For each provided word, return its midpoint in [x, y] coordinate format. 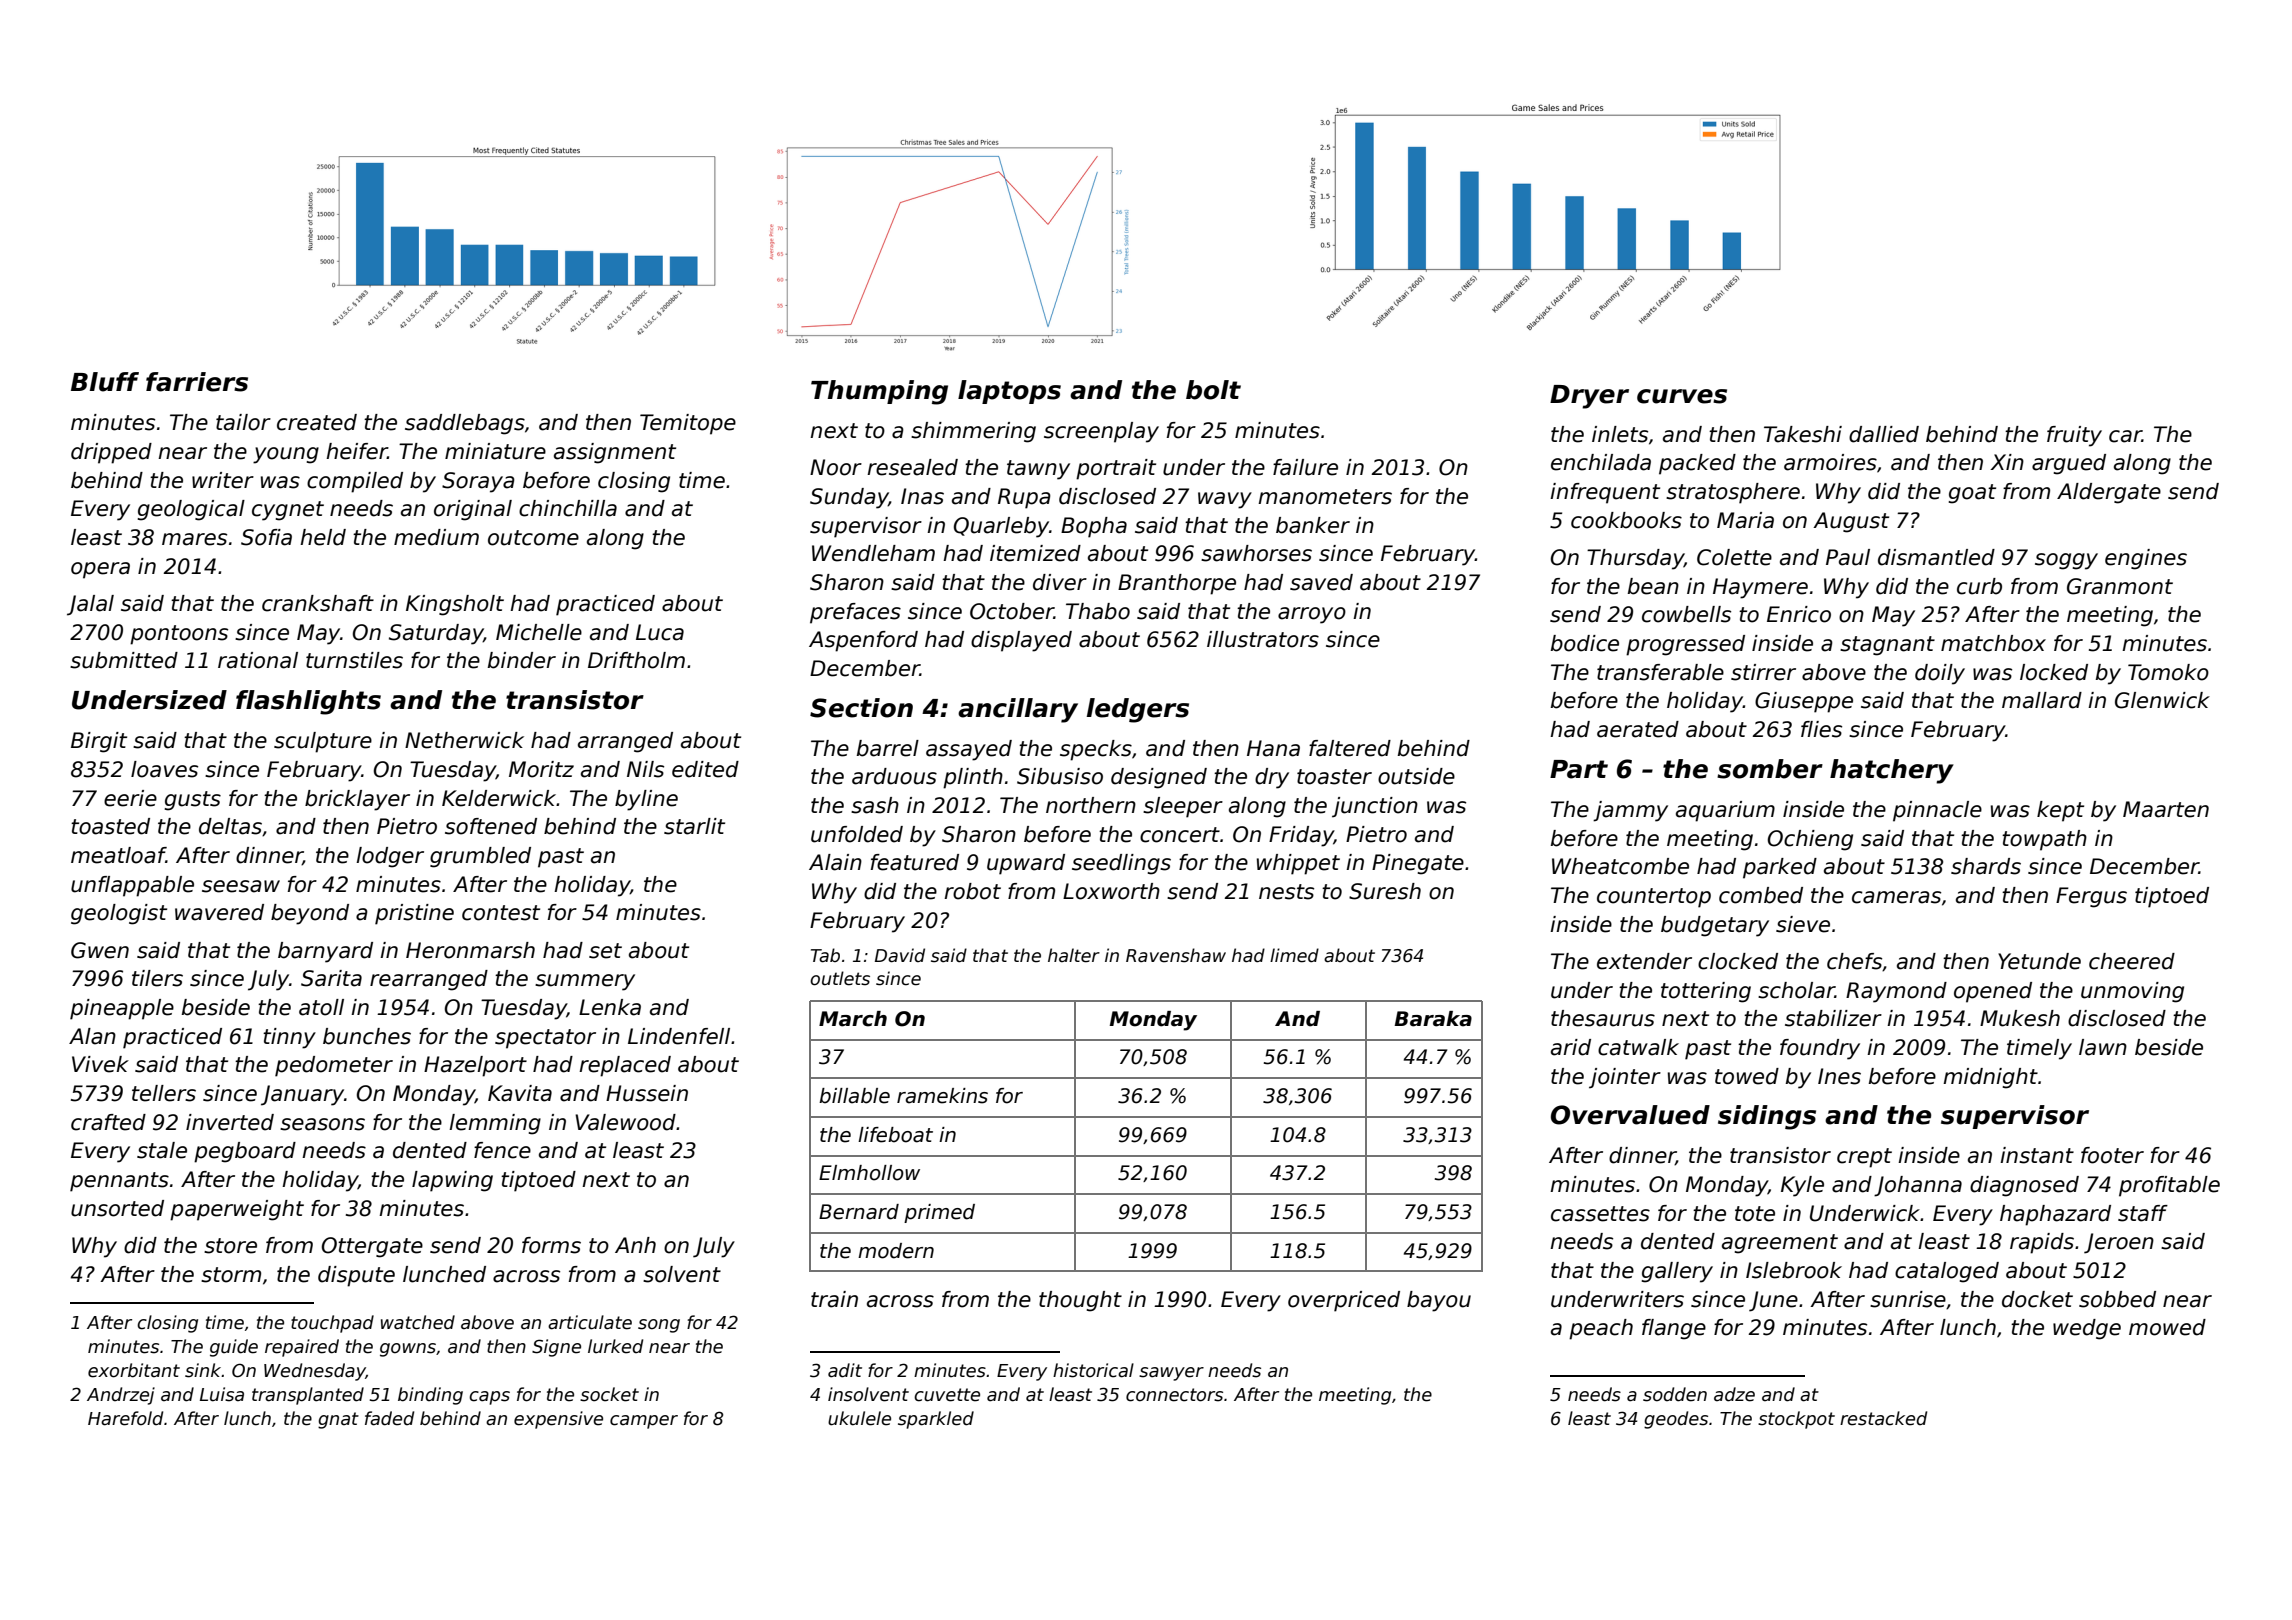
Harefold [125, 1418]
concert [1180, 835]
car [2125, 436]
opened [1993, 992]
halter [1074, 955]
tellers [164, 1093]
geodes [1676, 1420]
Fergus [2091, 897]
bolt [1213, 390]
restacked [1883, 1418]
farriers [197, 382]
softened [491, 826]
